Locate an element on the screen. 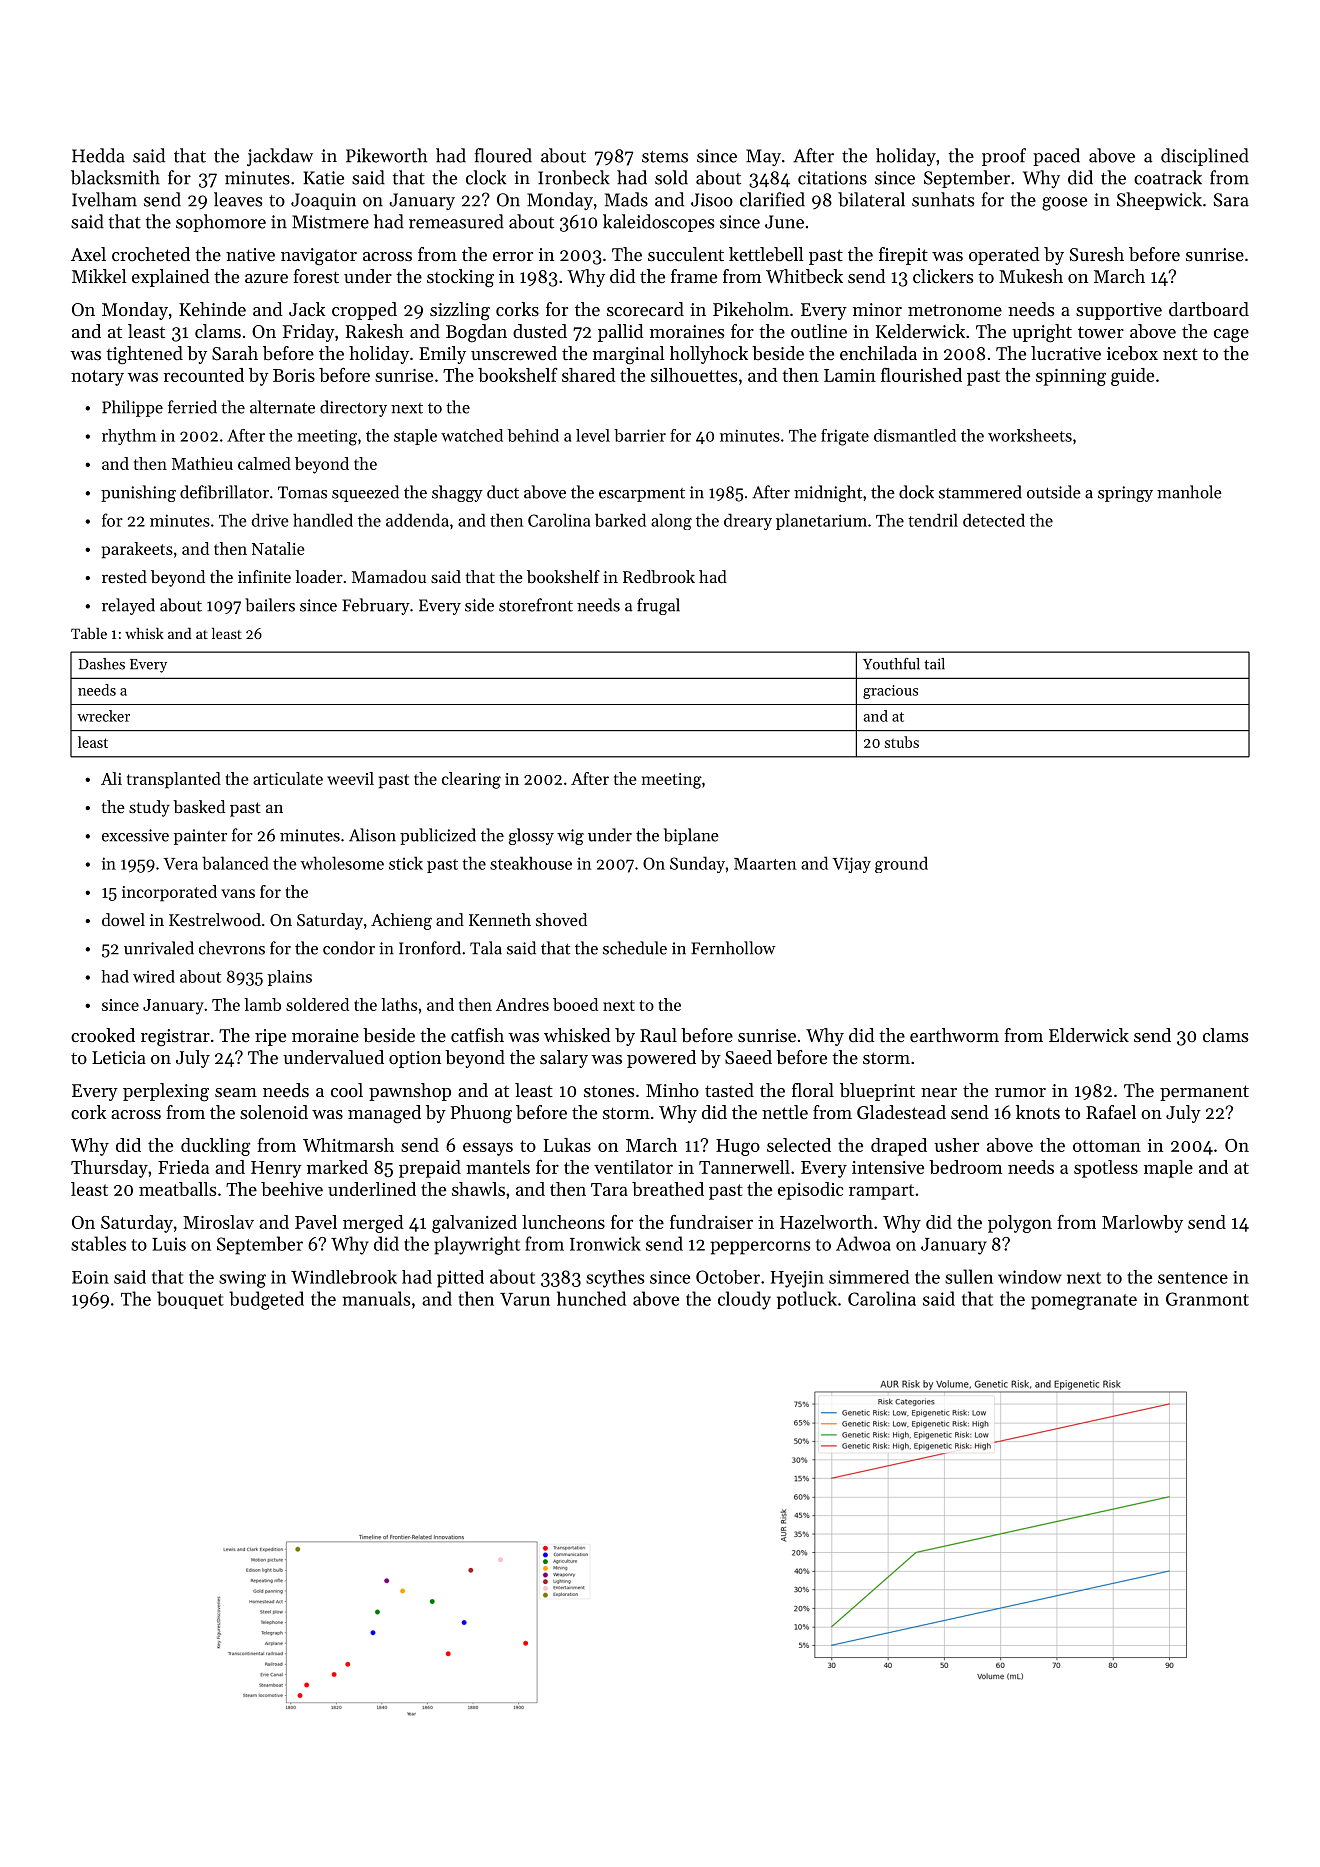 The height and width of the screenshot is (1867, 1320). tail is located at coordinates (934, 664).
